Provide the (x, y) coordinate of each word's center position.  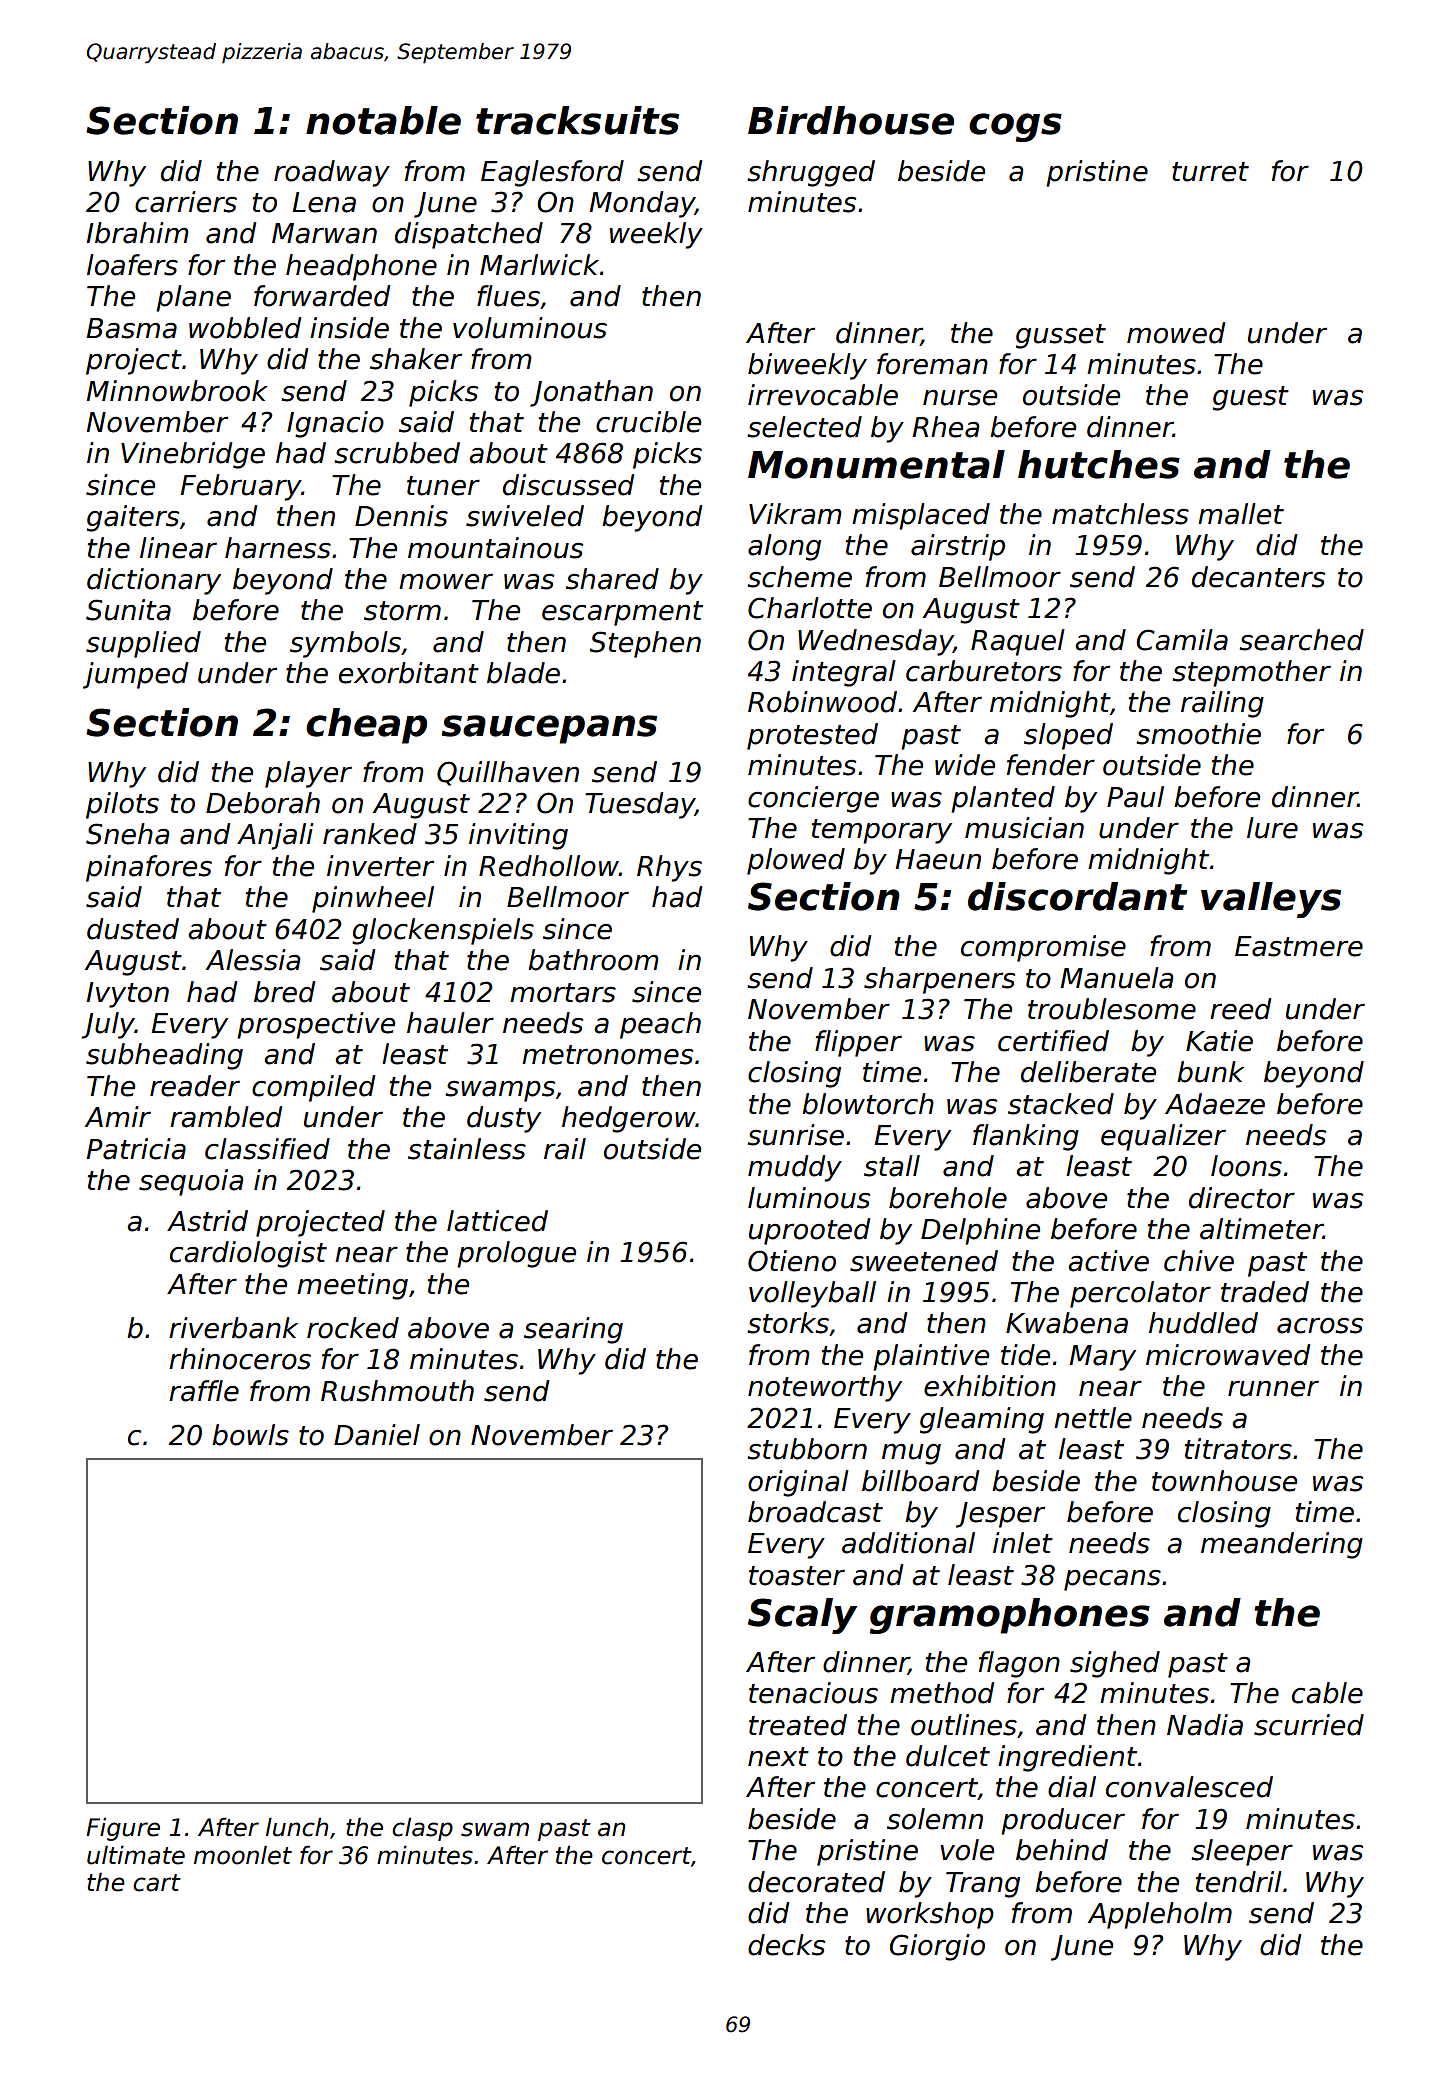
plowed (796, 861)
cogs (1015, 127)
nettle (1093, 1418)
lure (1272, 828)
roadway (332, 173)
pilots (122, 805)
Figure (123, 1829)
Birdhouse (851, 120)
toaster (797, 1576)
